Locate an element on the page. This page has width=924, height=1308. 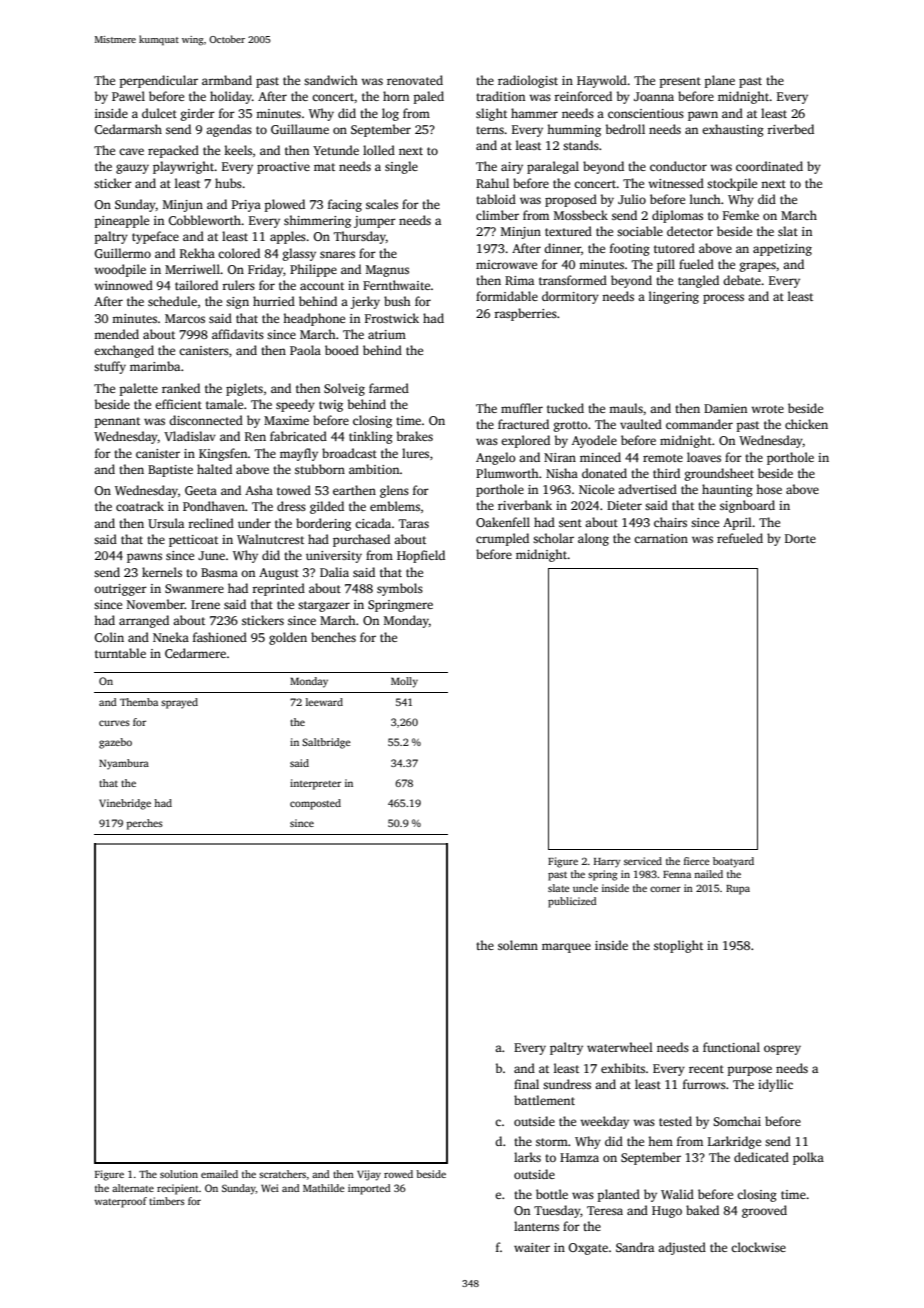
Nyambura is located at coordinates (124, 764).
